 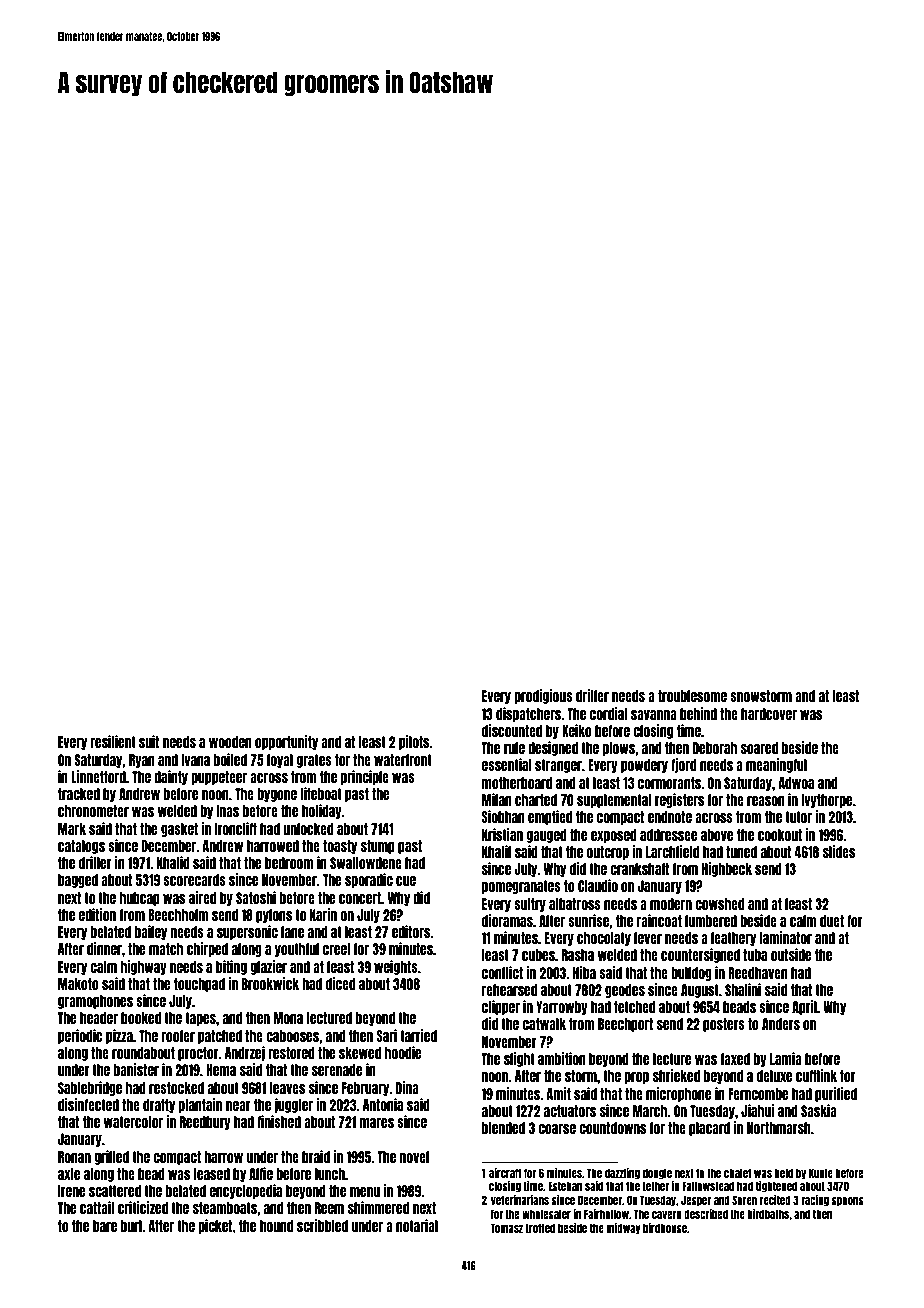 I want to click on tuned, so click(x=741, y=852).
